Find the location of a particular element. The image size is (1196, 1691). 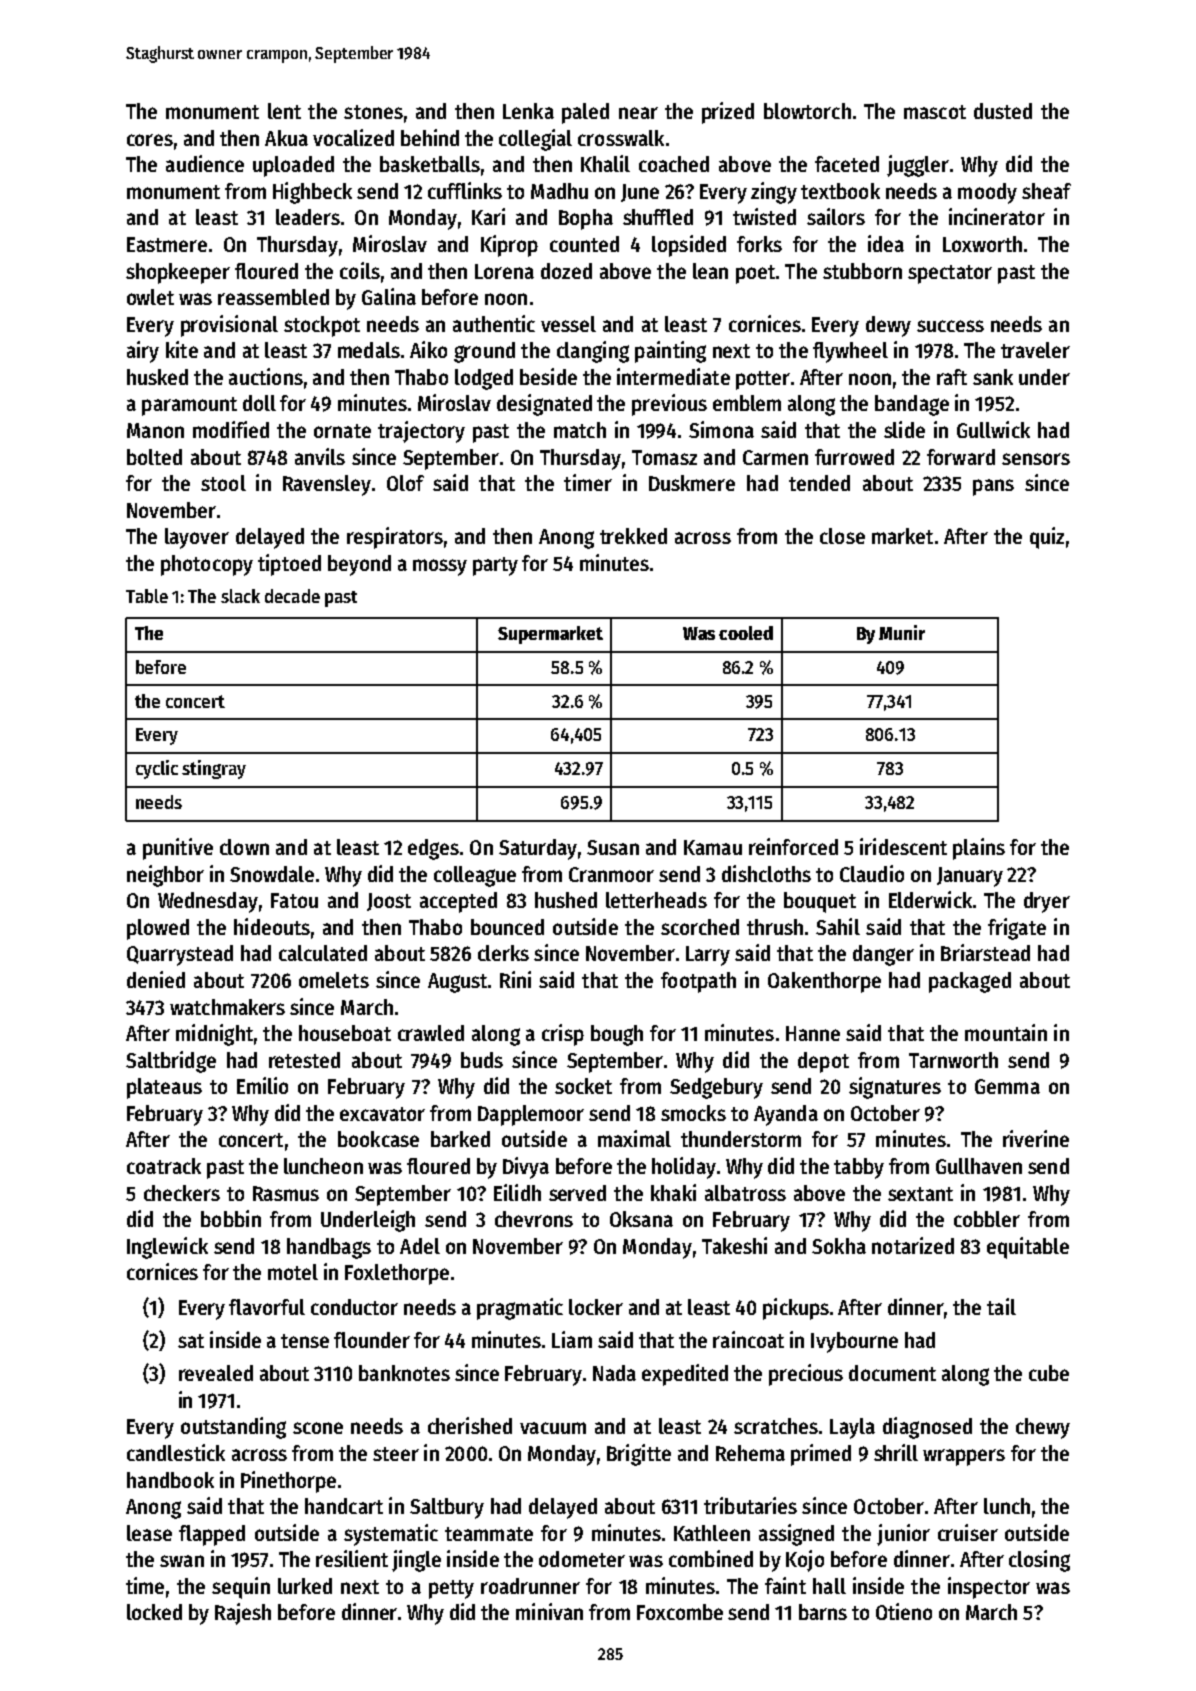

party is located at coordinates (495, 566).
